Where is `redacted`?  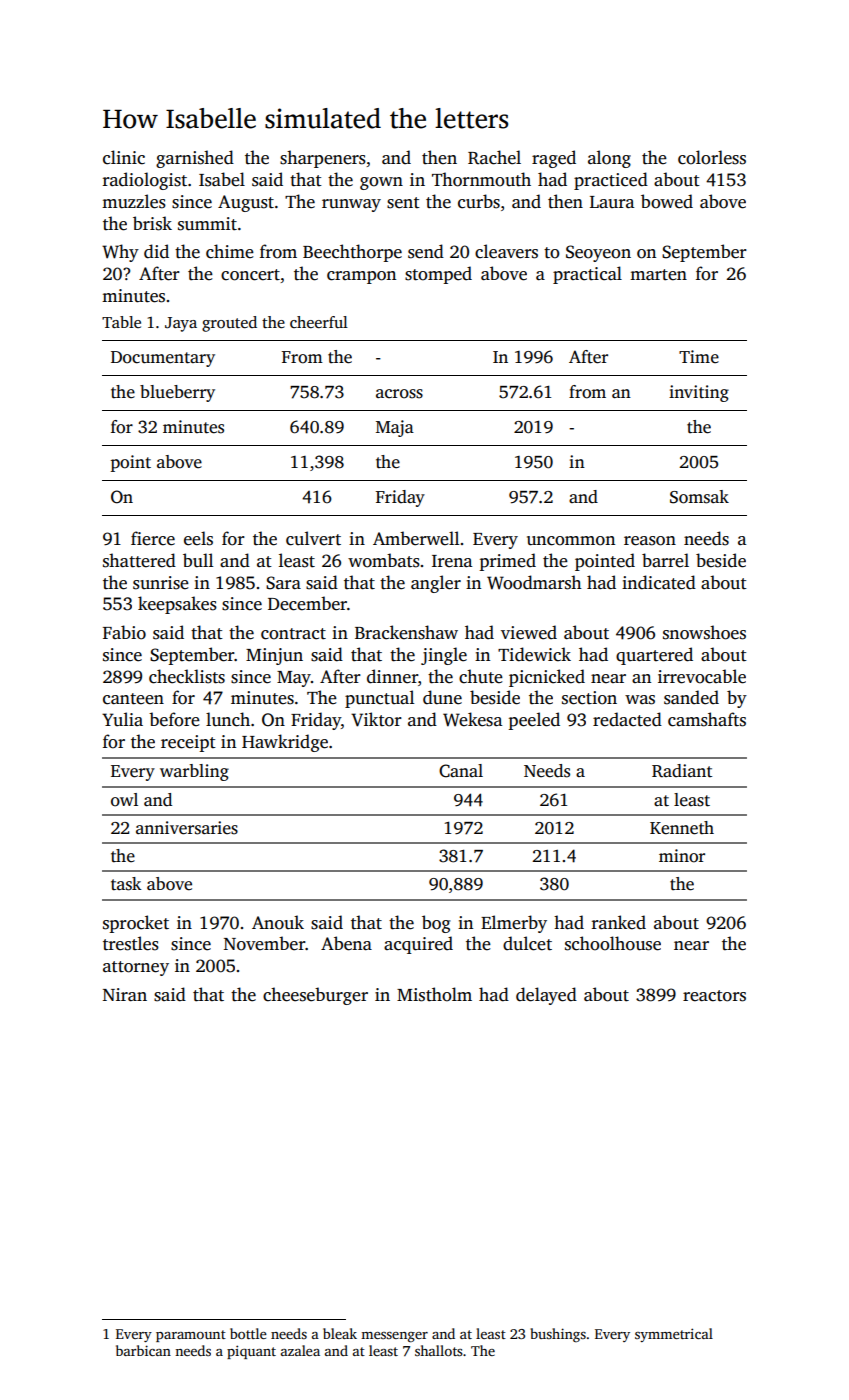
redacted is located at coordinates (627, 719).
